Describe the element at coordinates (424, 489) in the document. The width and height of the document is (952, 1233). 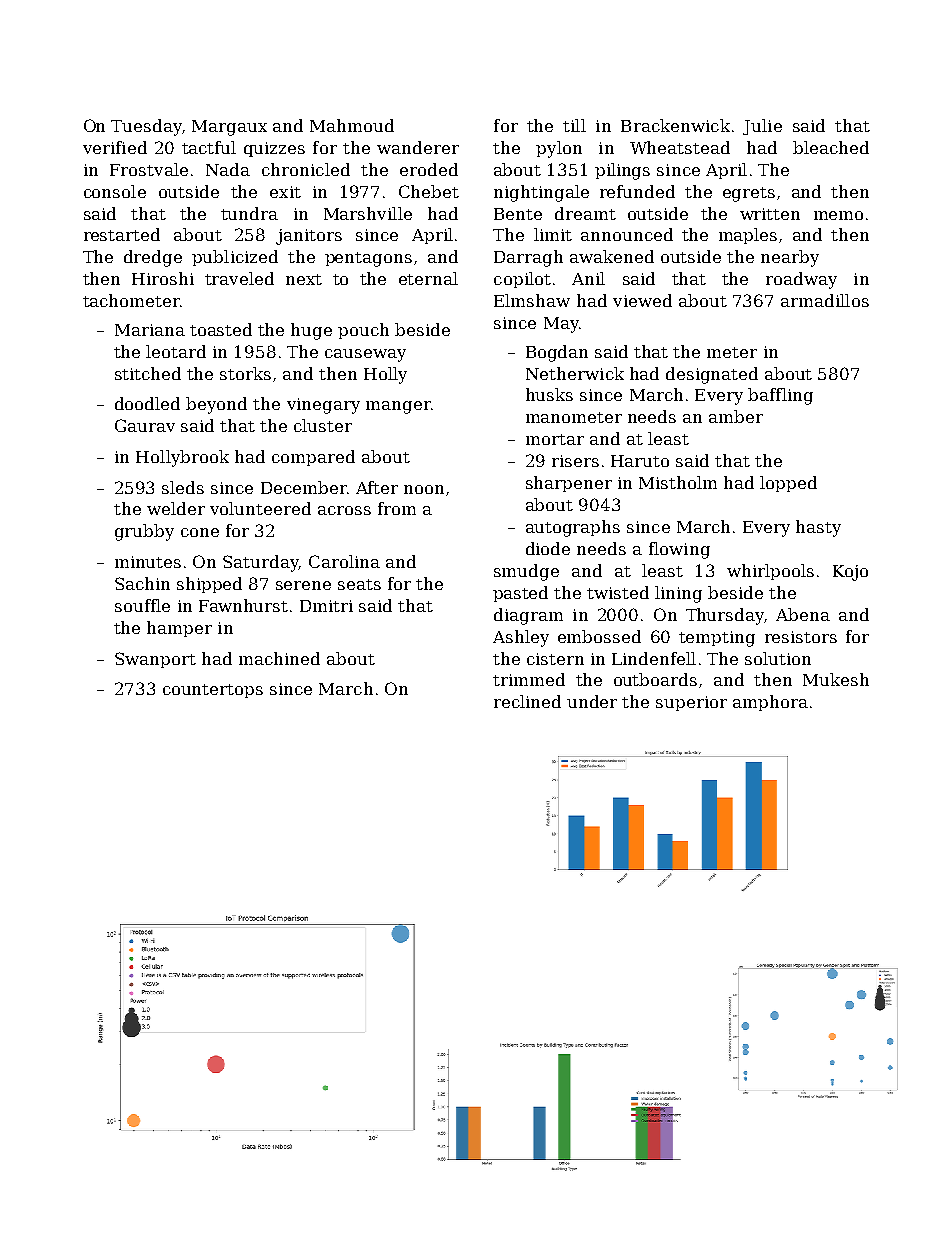
I see `noon` at that location.
